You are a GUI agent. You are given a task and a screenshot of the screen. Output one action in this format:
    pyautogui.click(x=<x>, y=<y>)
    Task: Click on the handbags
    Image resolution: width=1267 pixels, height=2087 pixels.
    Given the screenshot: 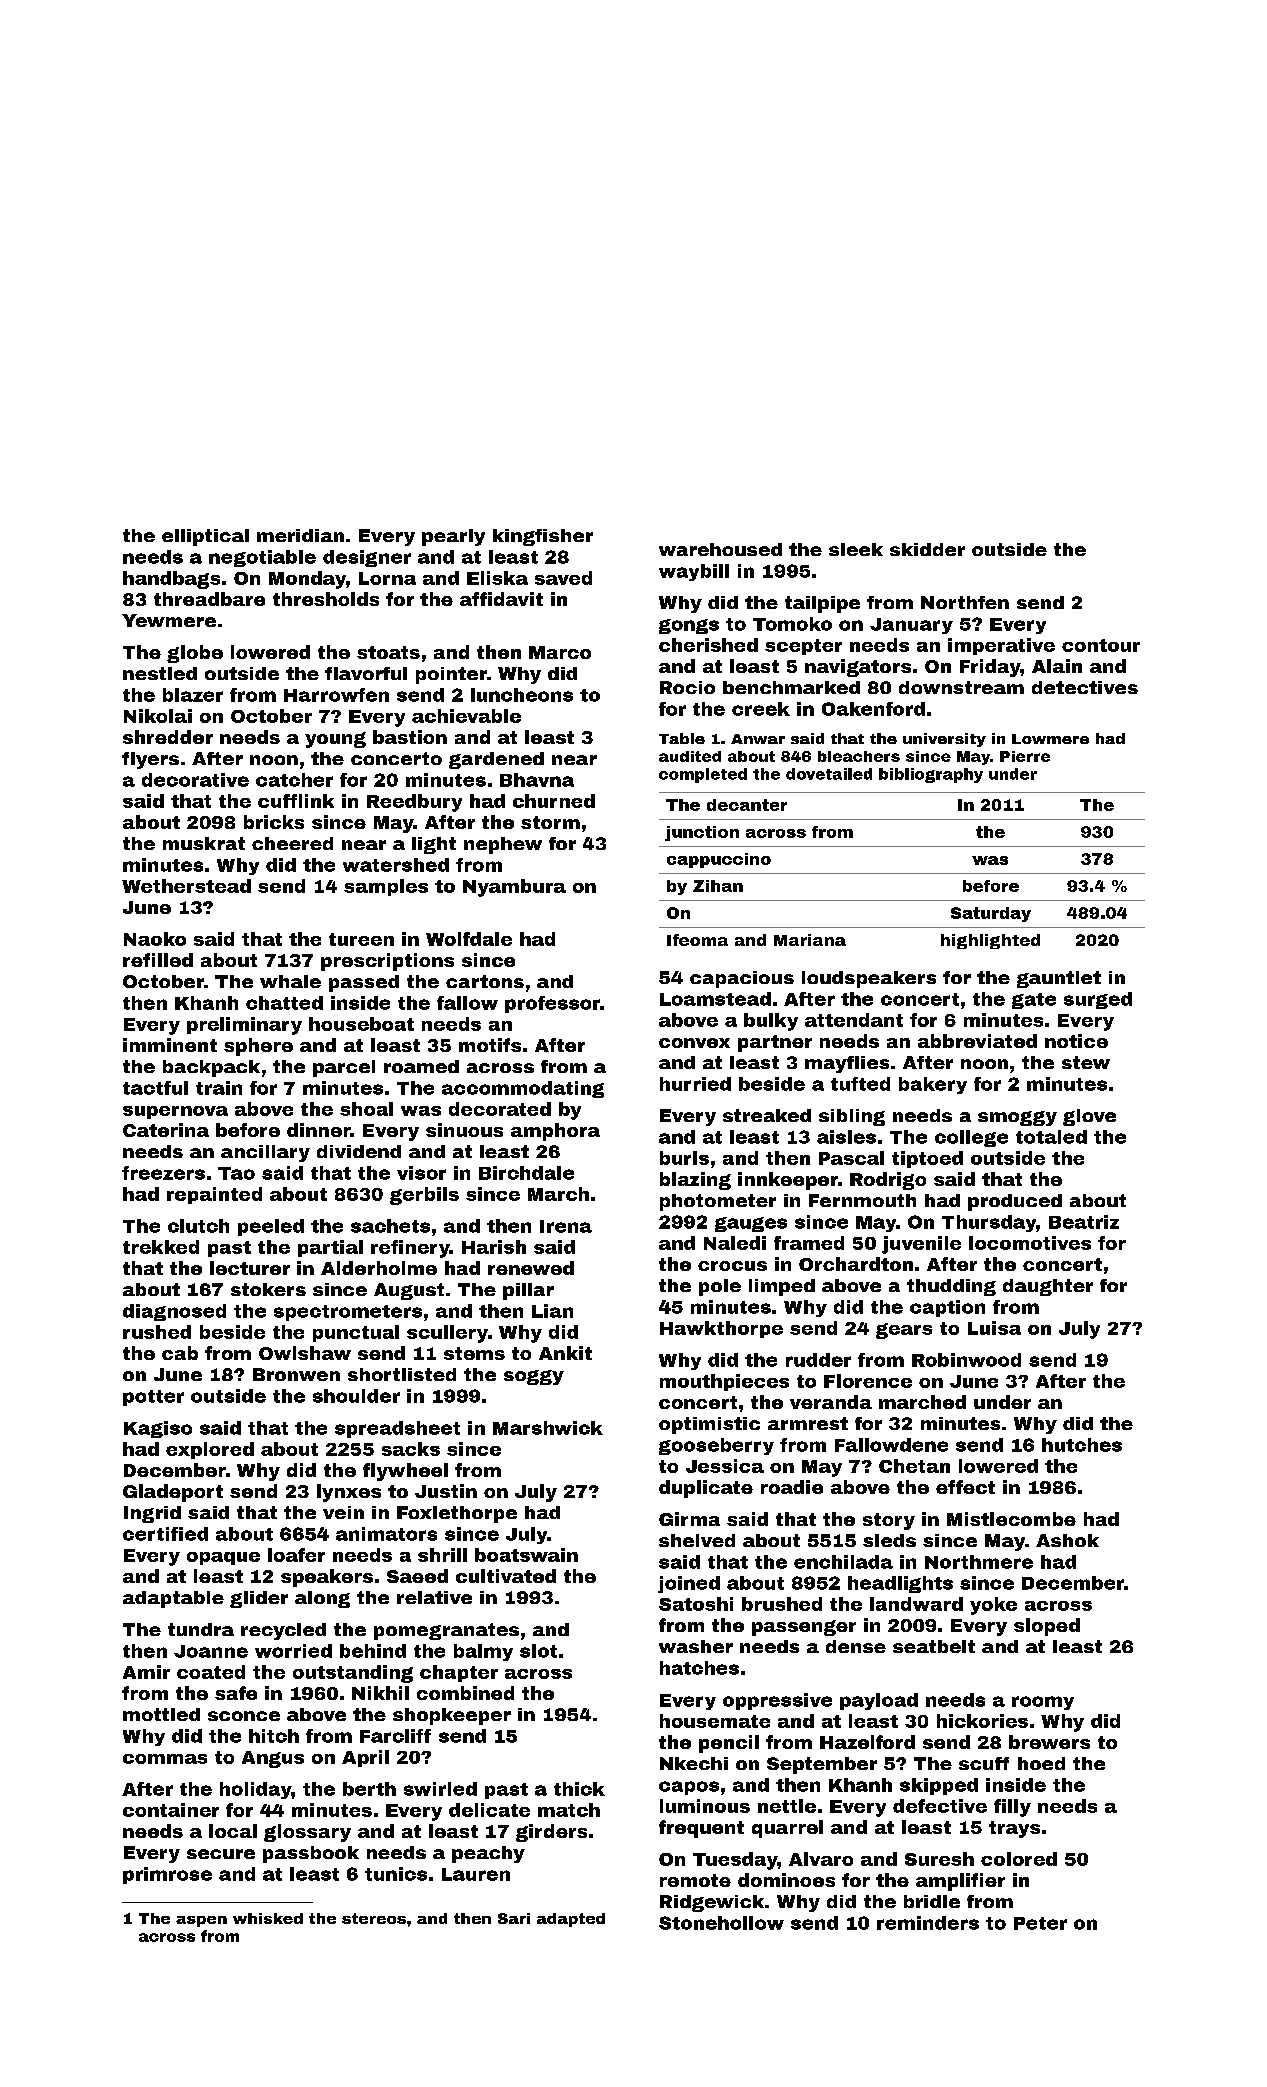 What is the action you would take?
    pyautogui.click(x=171, y=580)
